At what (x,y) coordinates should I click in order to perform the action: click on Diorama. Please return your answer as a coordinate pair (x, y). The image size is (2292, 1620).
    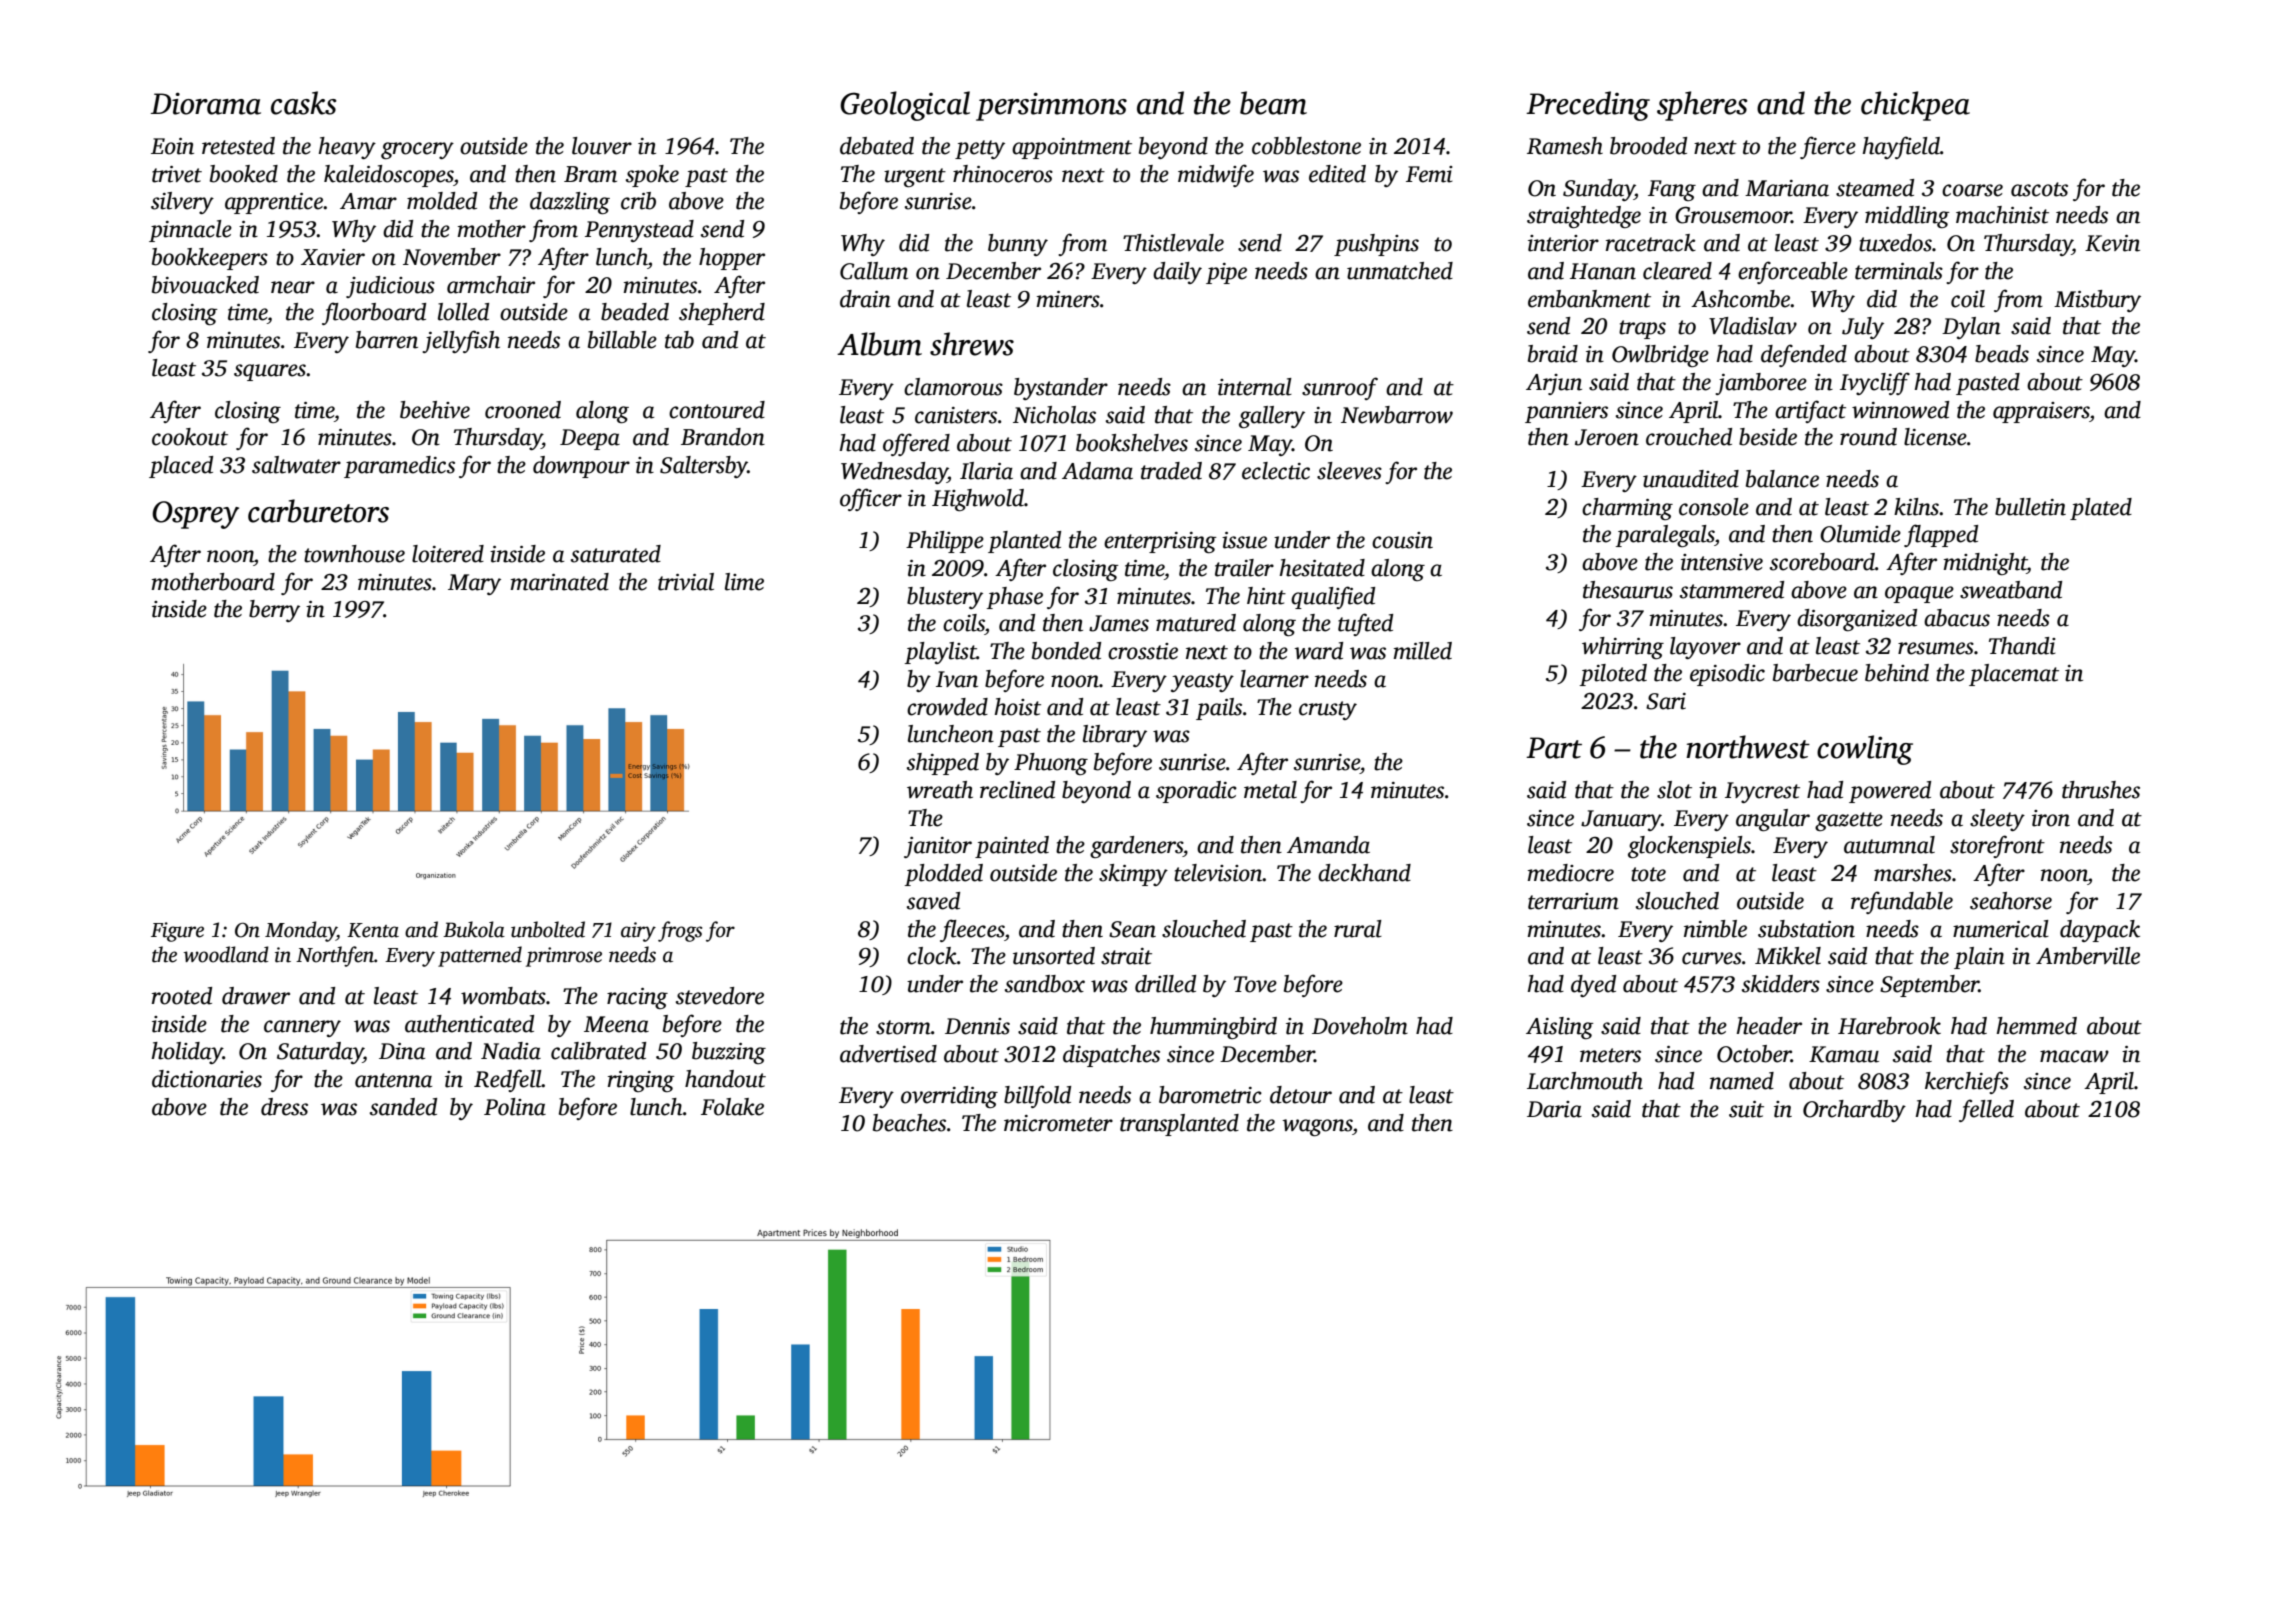
    Looking at the image, I should click on (206, 103).
